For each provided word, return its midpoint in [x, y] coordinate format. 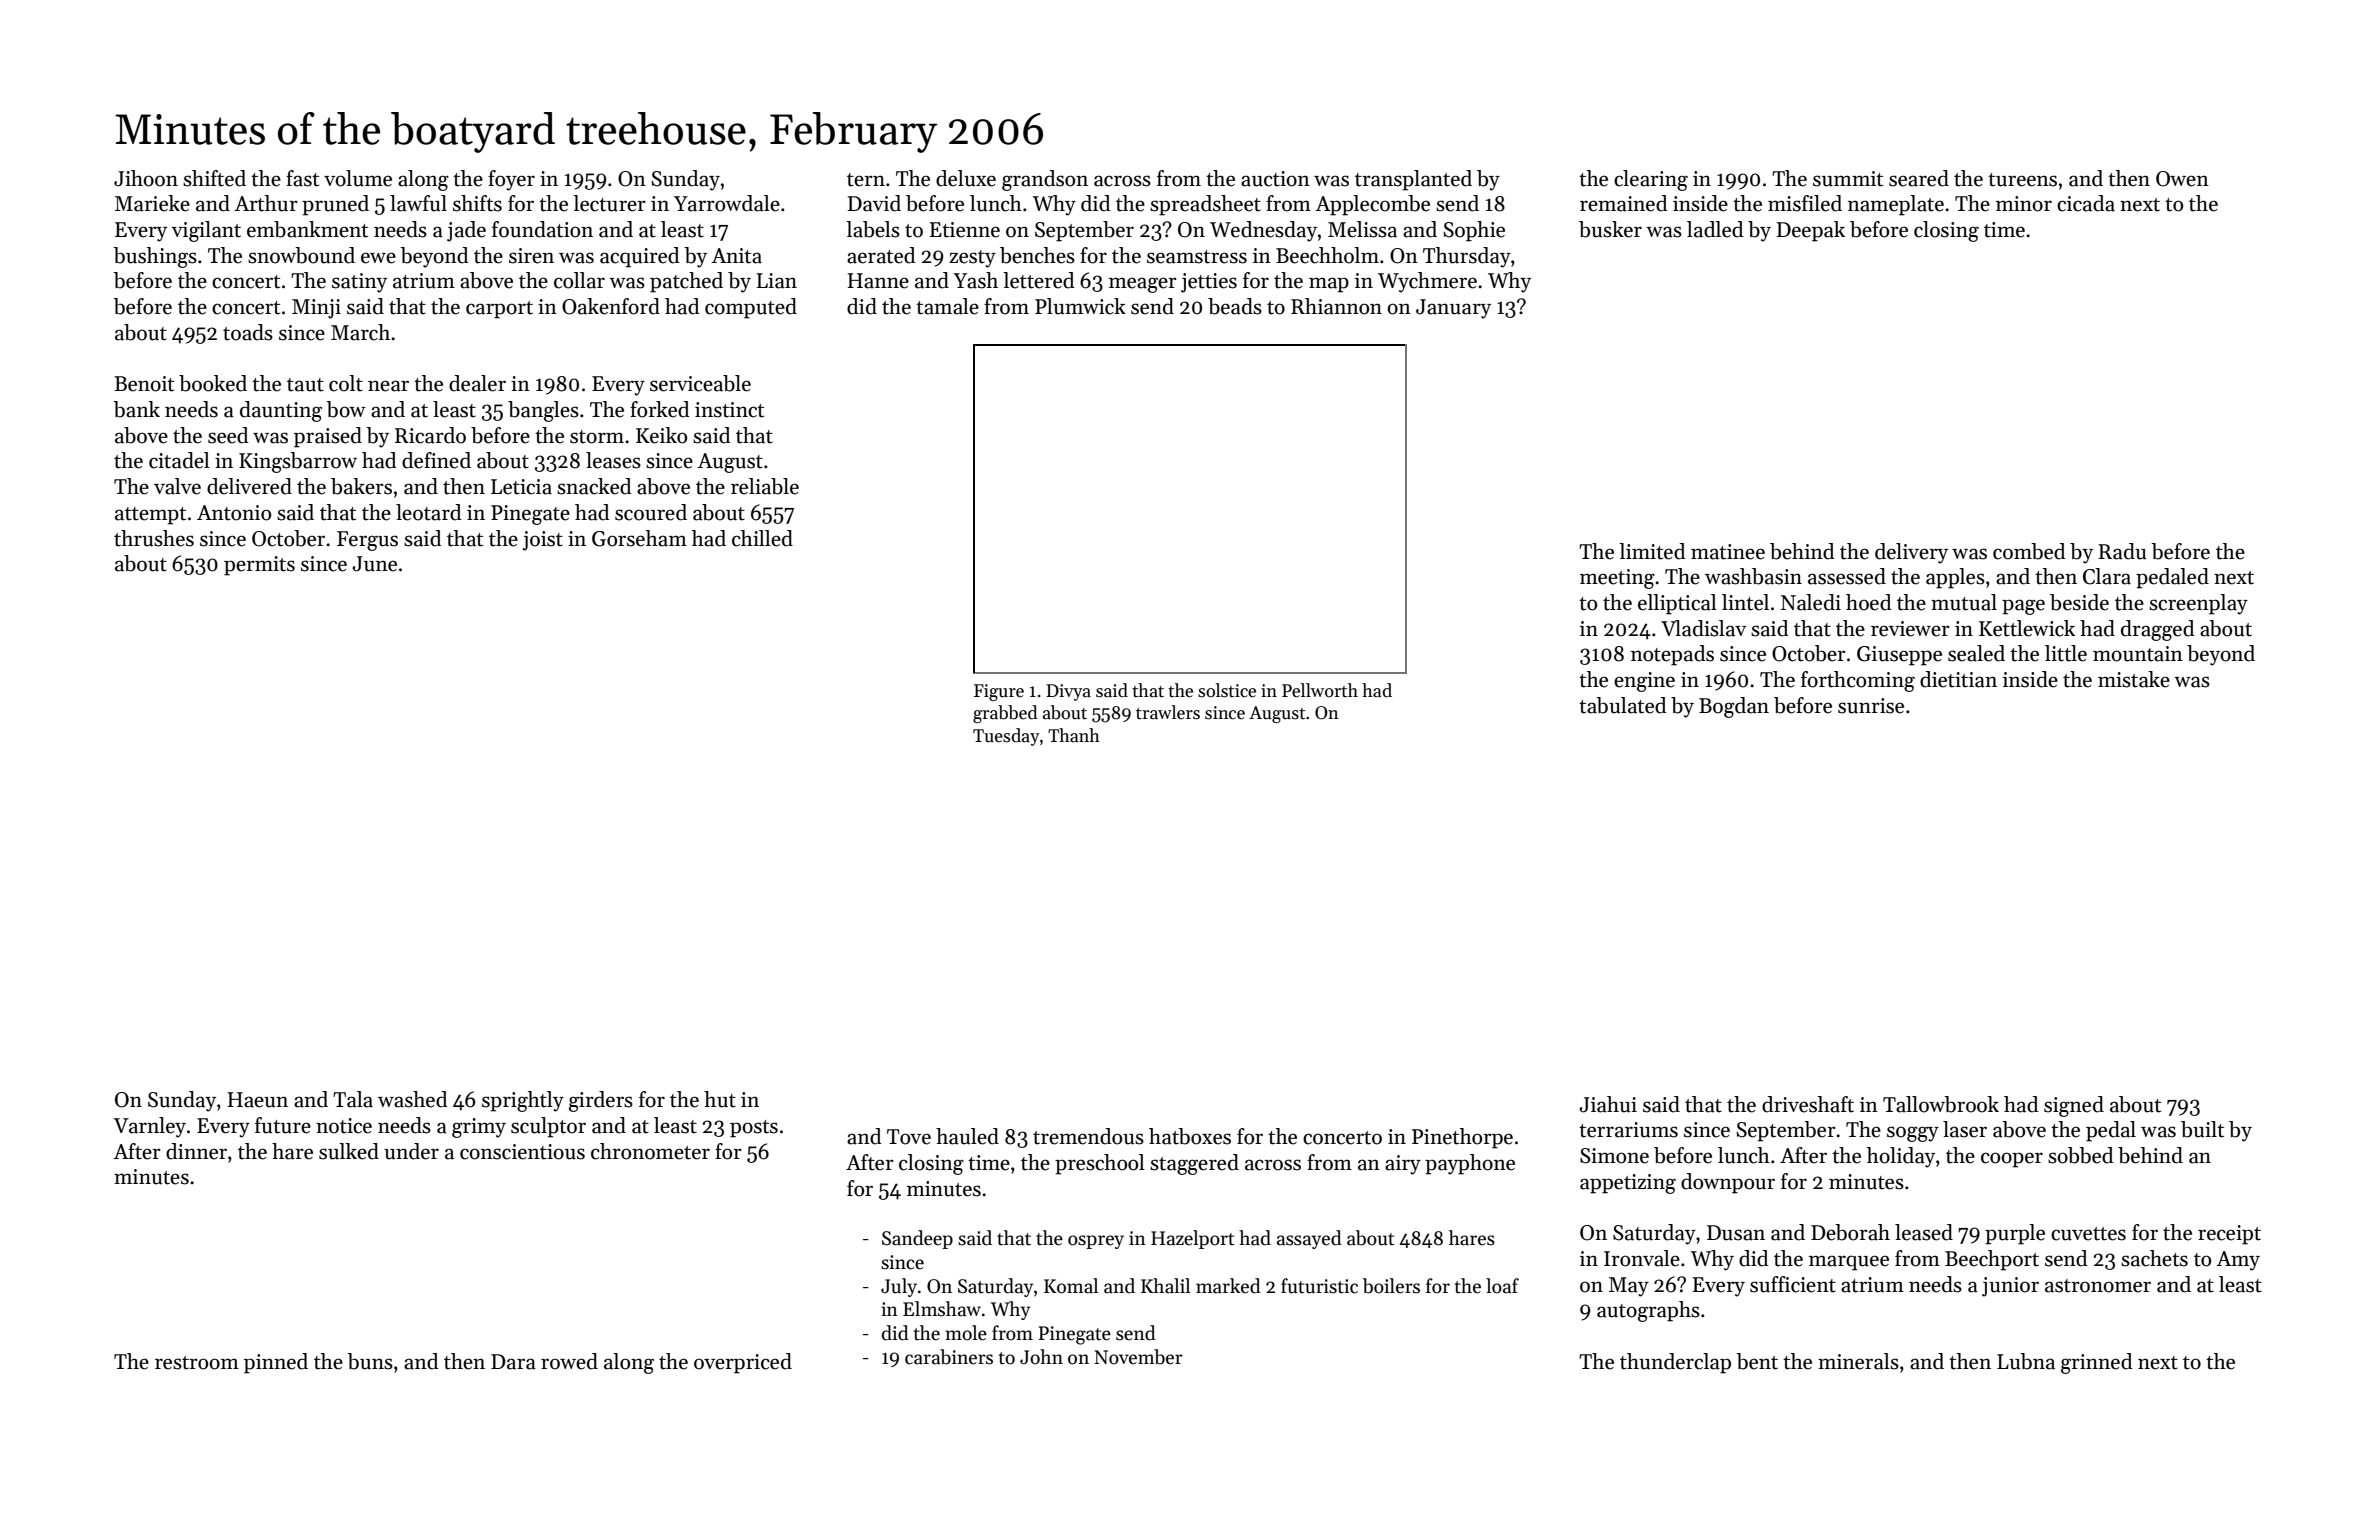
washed [413, 1099]
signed [2074, 1106]
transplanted [1413, 180]
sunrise [1871, 706]
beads [1235, 306]
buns [370, 1361]
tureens [2022, 180]
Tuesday [1006, 737]
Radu [2122, 551]
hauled [967, 1136]
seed [228, 435]
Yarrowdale [727, 203]
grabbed [1005, 714]
